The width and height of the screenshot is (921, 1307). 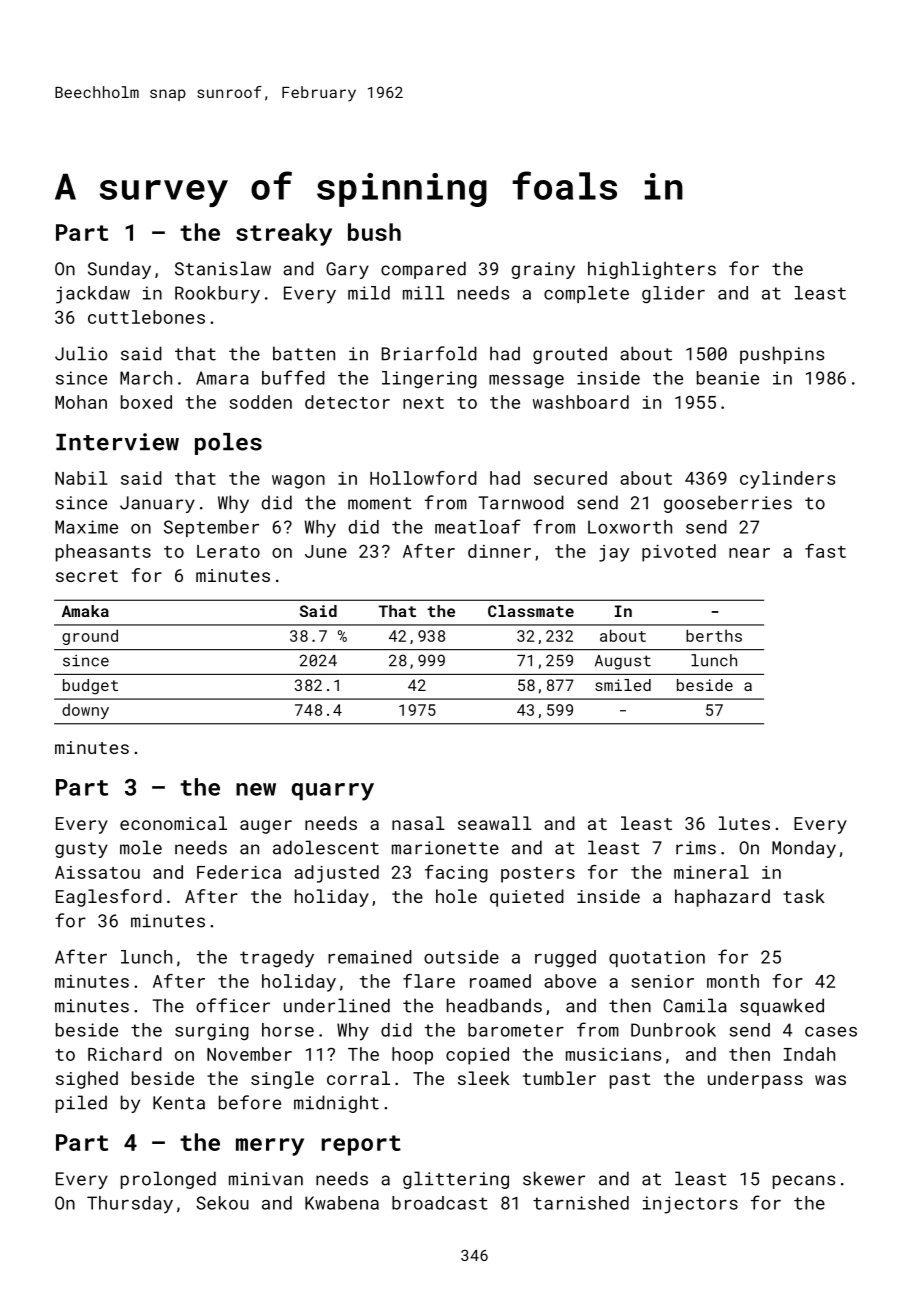 What do you see at coordinates (586, 294) in the screenshot?
I see `complete` at bounding box center [586, 294].
